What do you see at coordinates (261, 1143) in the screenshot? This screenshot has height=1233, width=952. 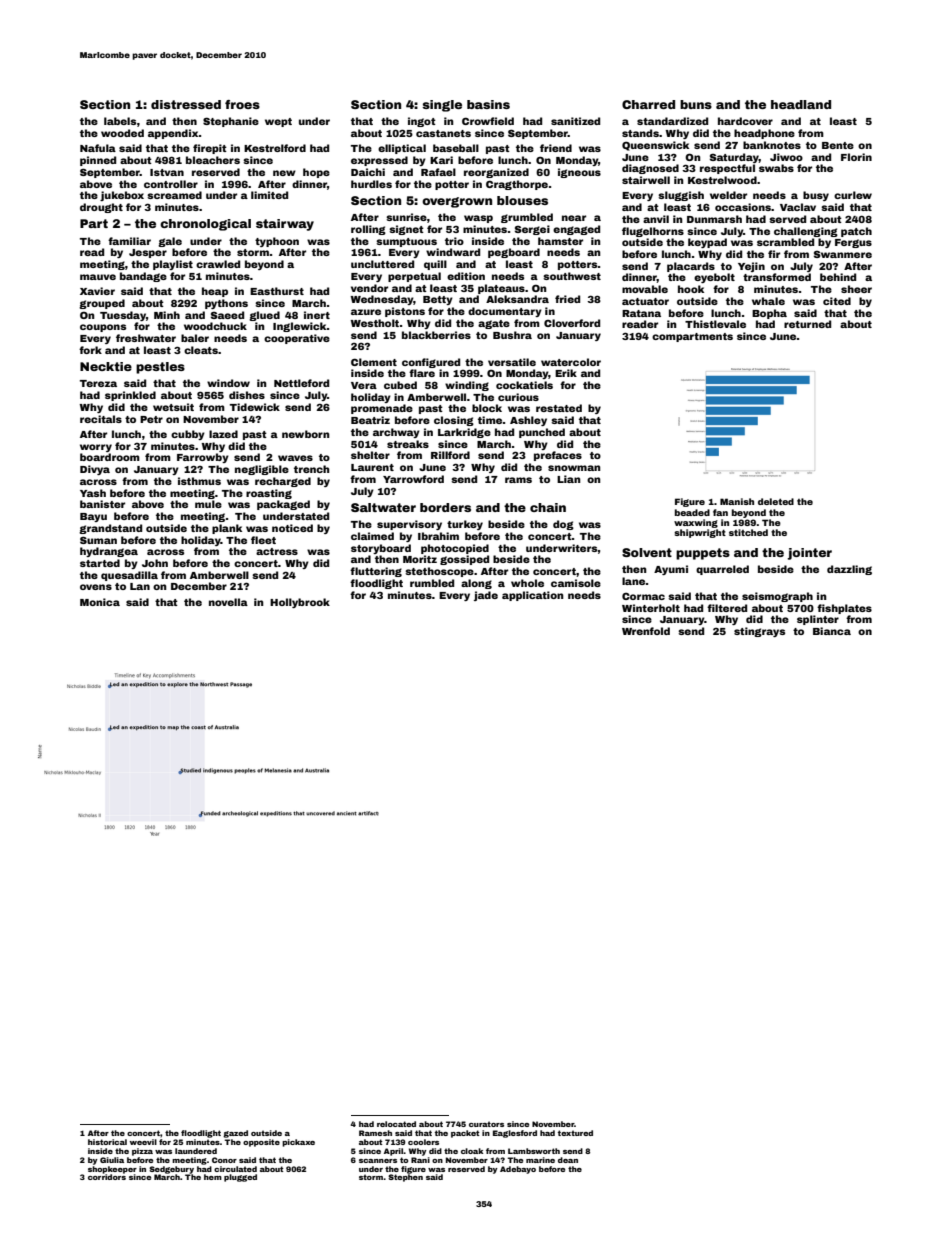 I see `opposite` at bounding box center [261, 1143].
